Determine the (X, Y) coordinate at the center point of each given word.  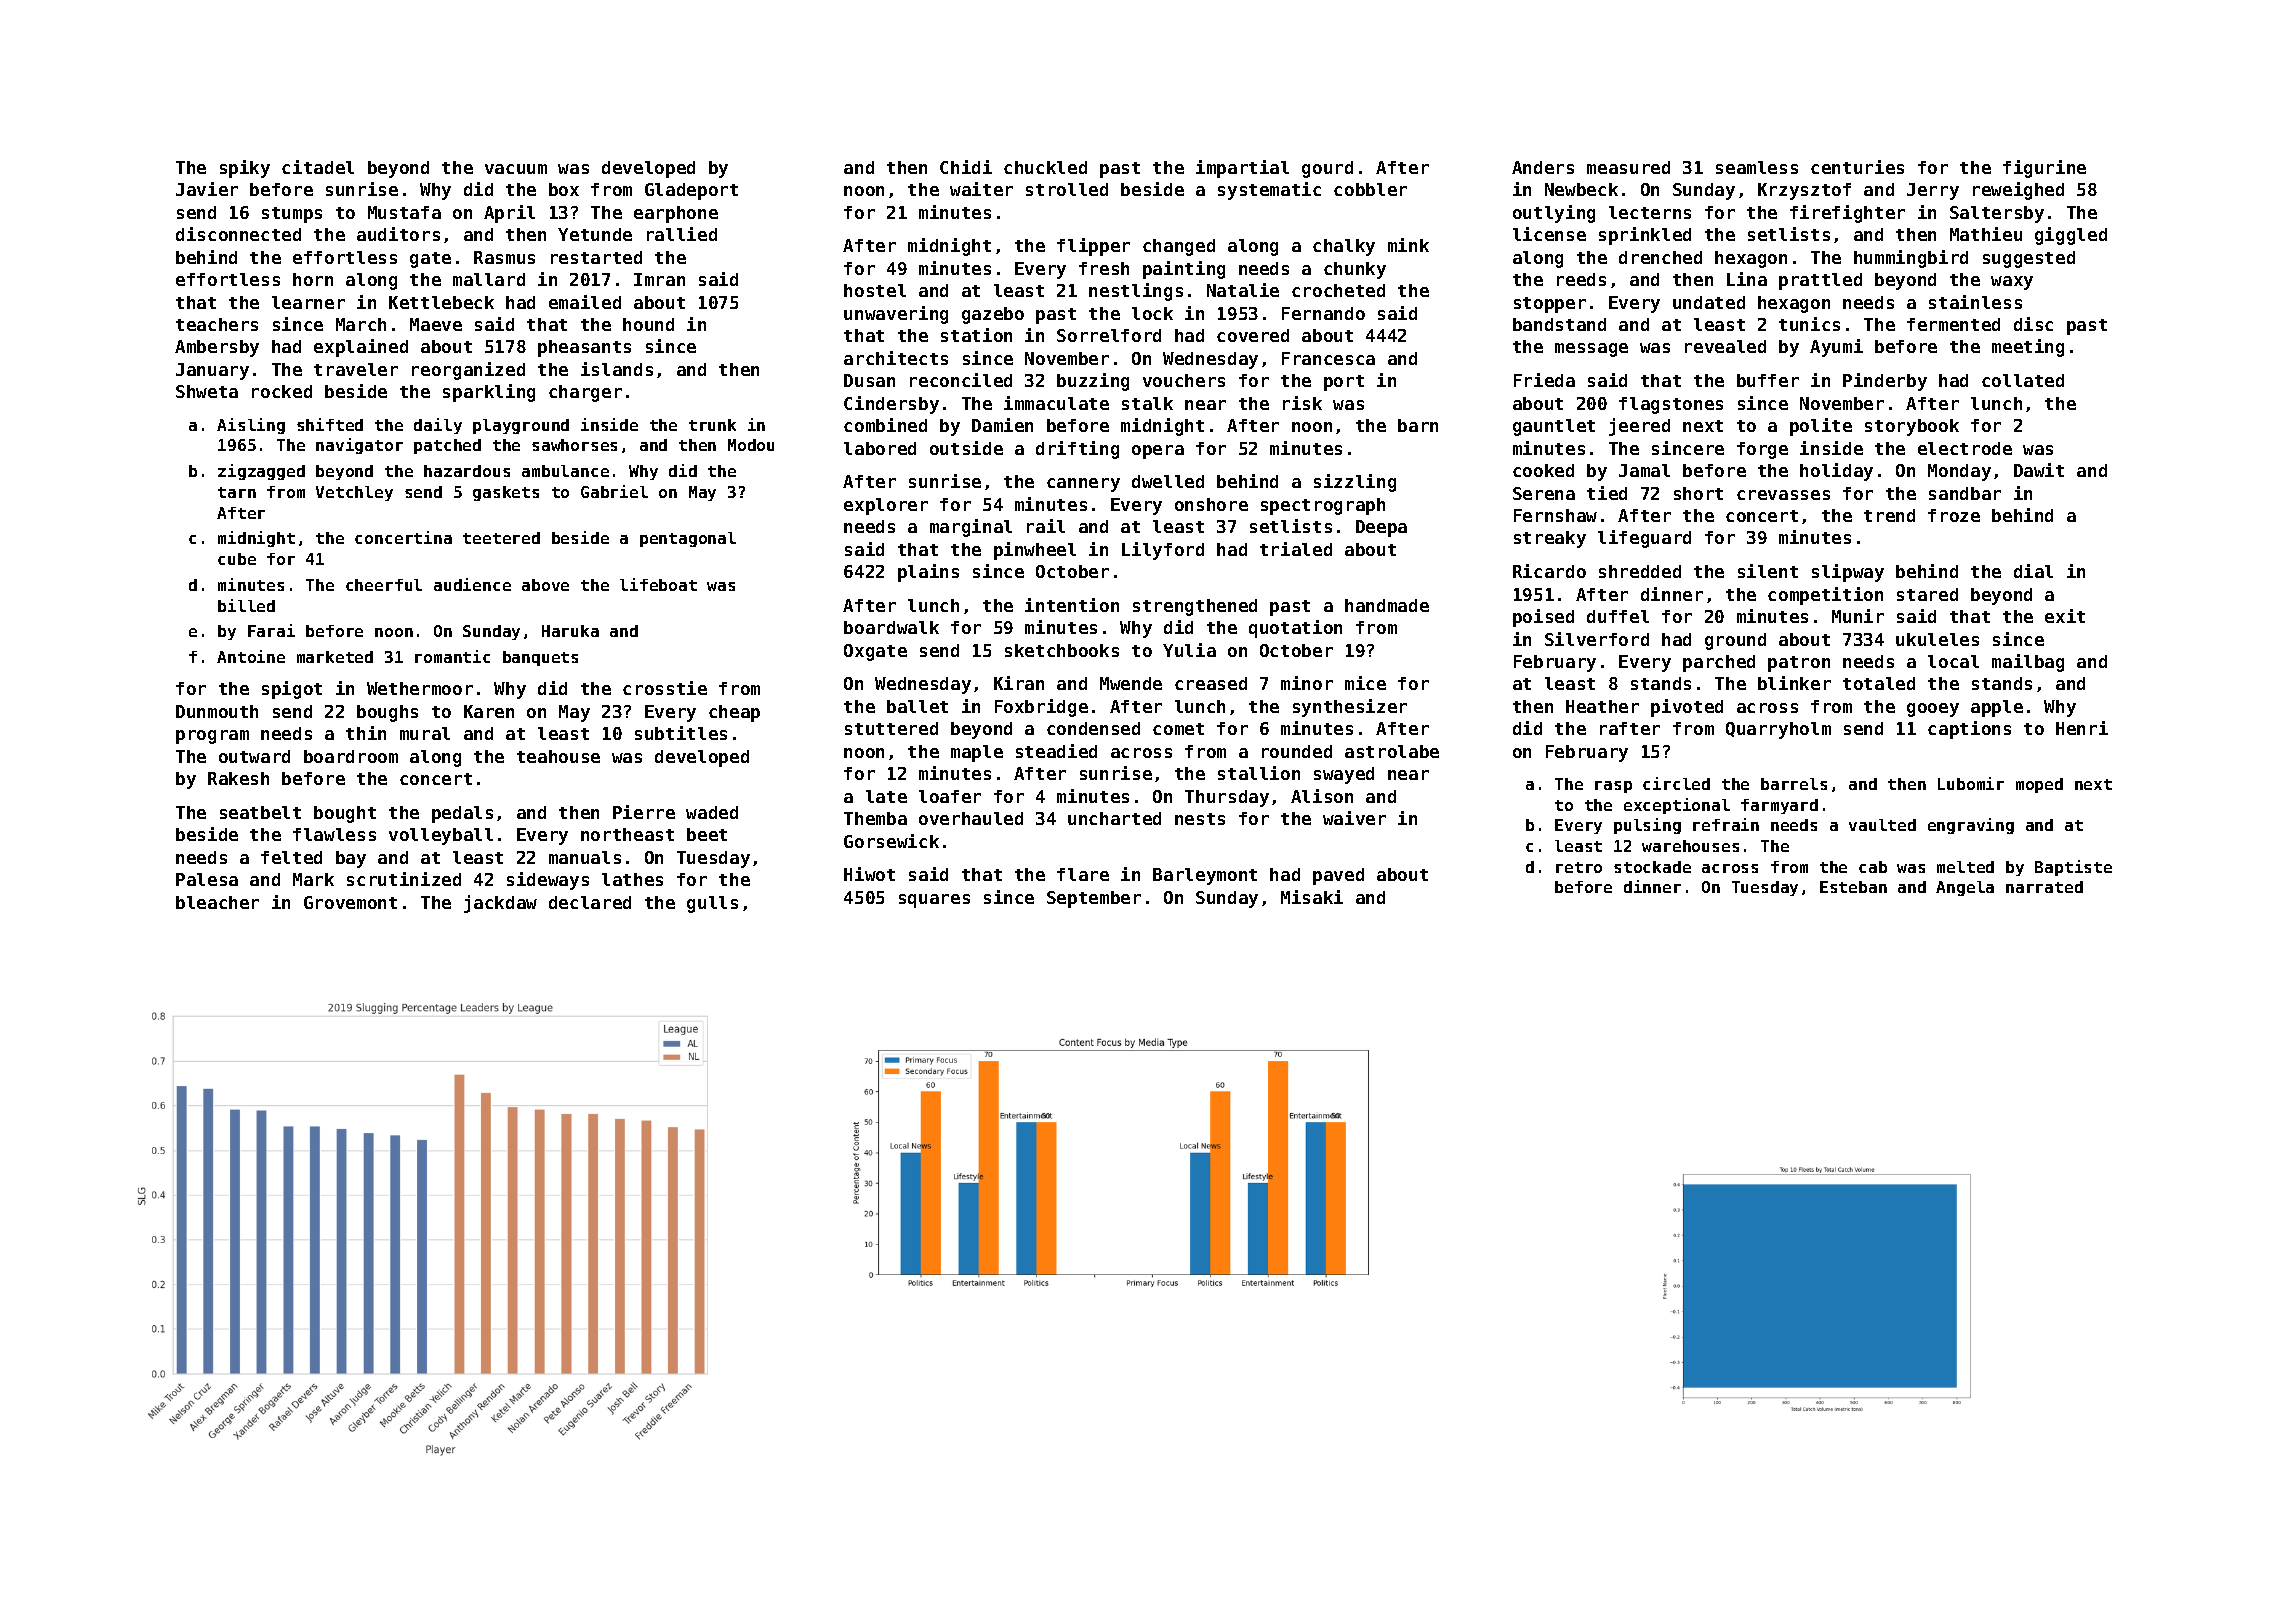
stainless (1975, 302)
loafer (950, 796)
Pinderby (1885, 382)
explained (361, 348)
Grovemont (350, 902)
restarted (596, 257)
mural (425, 733)
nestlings (1136, 292)
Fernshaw (1555, 515)
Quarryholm (1778, 730)
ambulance (565, 471)
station (976, 335)
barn (1418, 425)
